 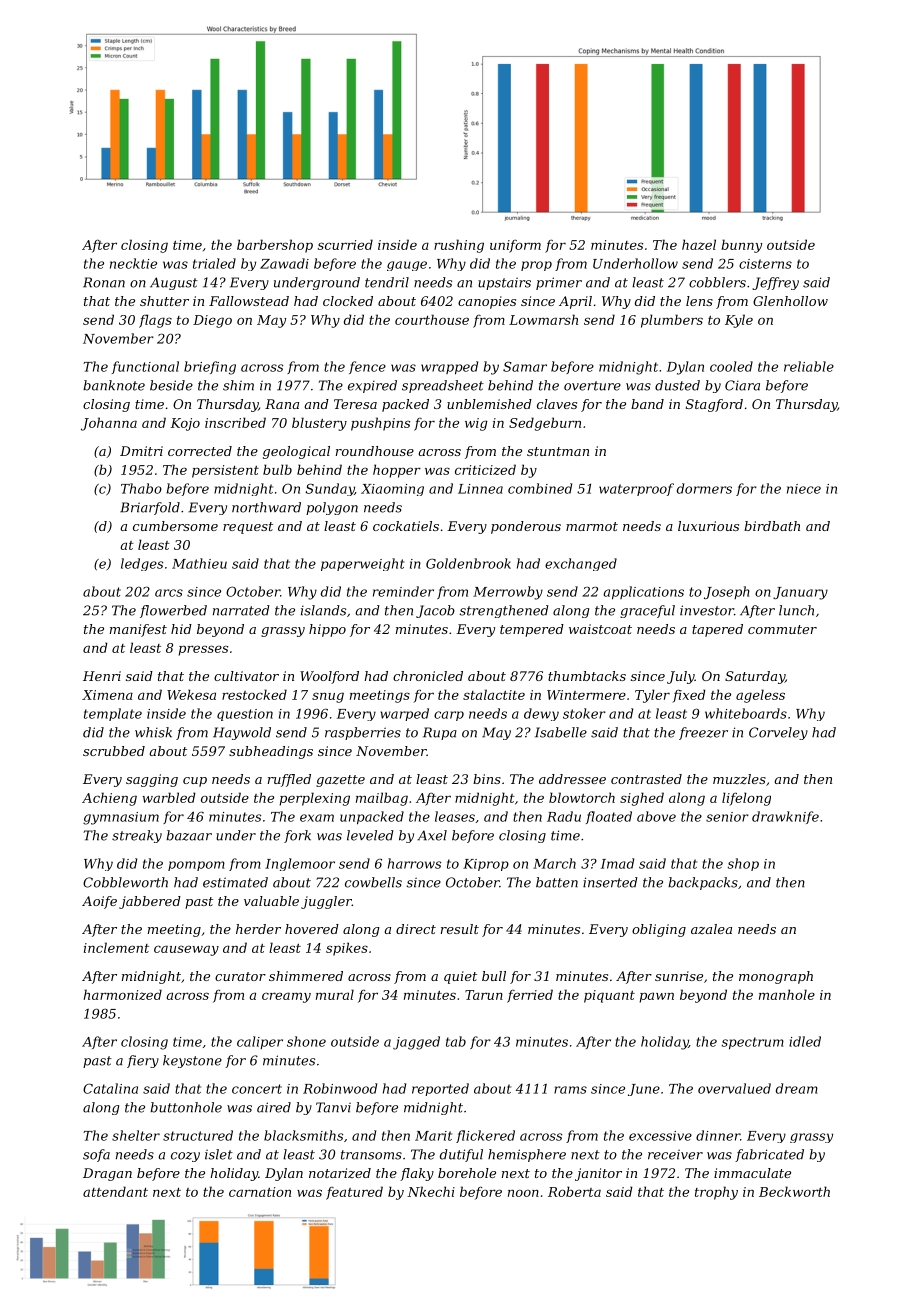 What do you see at coordinates (809, 366) in the screenshot?
I see `reliable` at bounding box center [809, 366].
